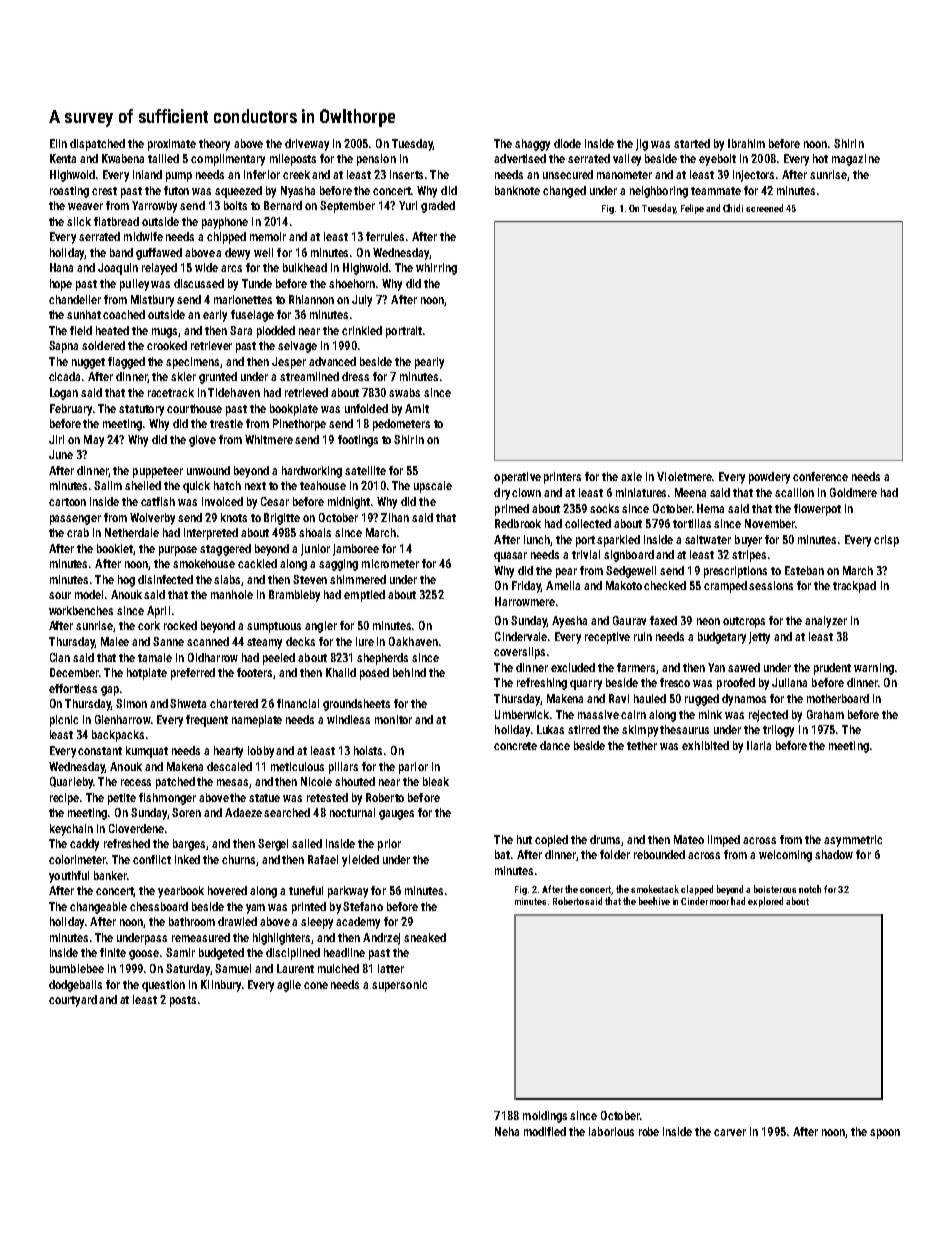 The image size is (952, 1233). What do you see at coordinates (744, 622) in the document?
I see `outcrops` at bounding box center [744, 622].
